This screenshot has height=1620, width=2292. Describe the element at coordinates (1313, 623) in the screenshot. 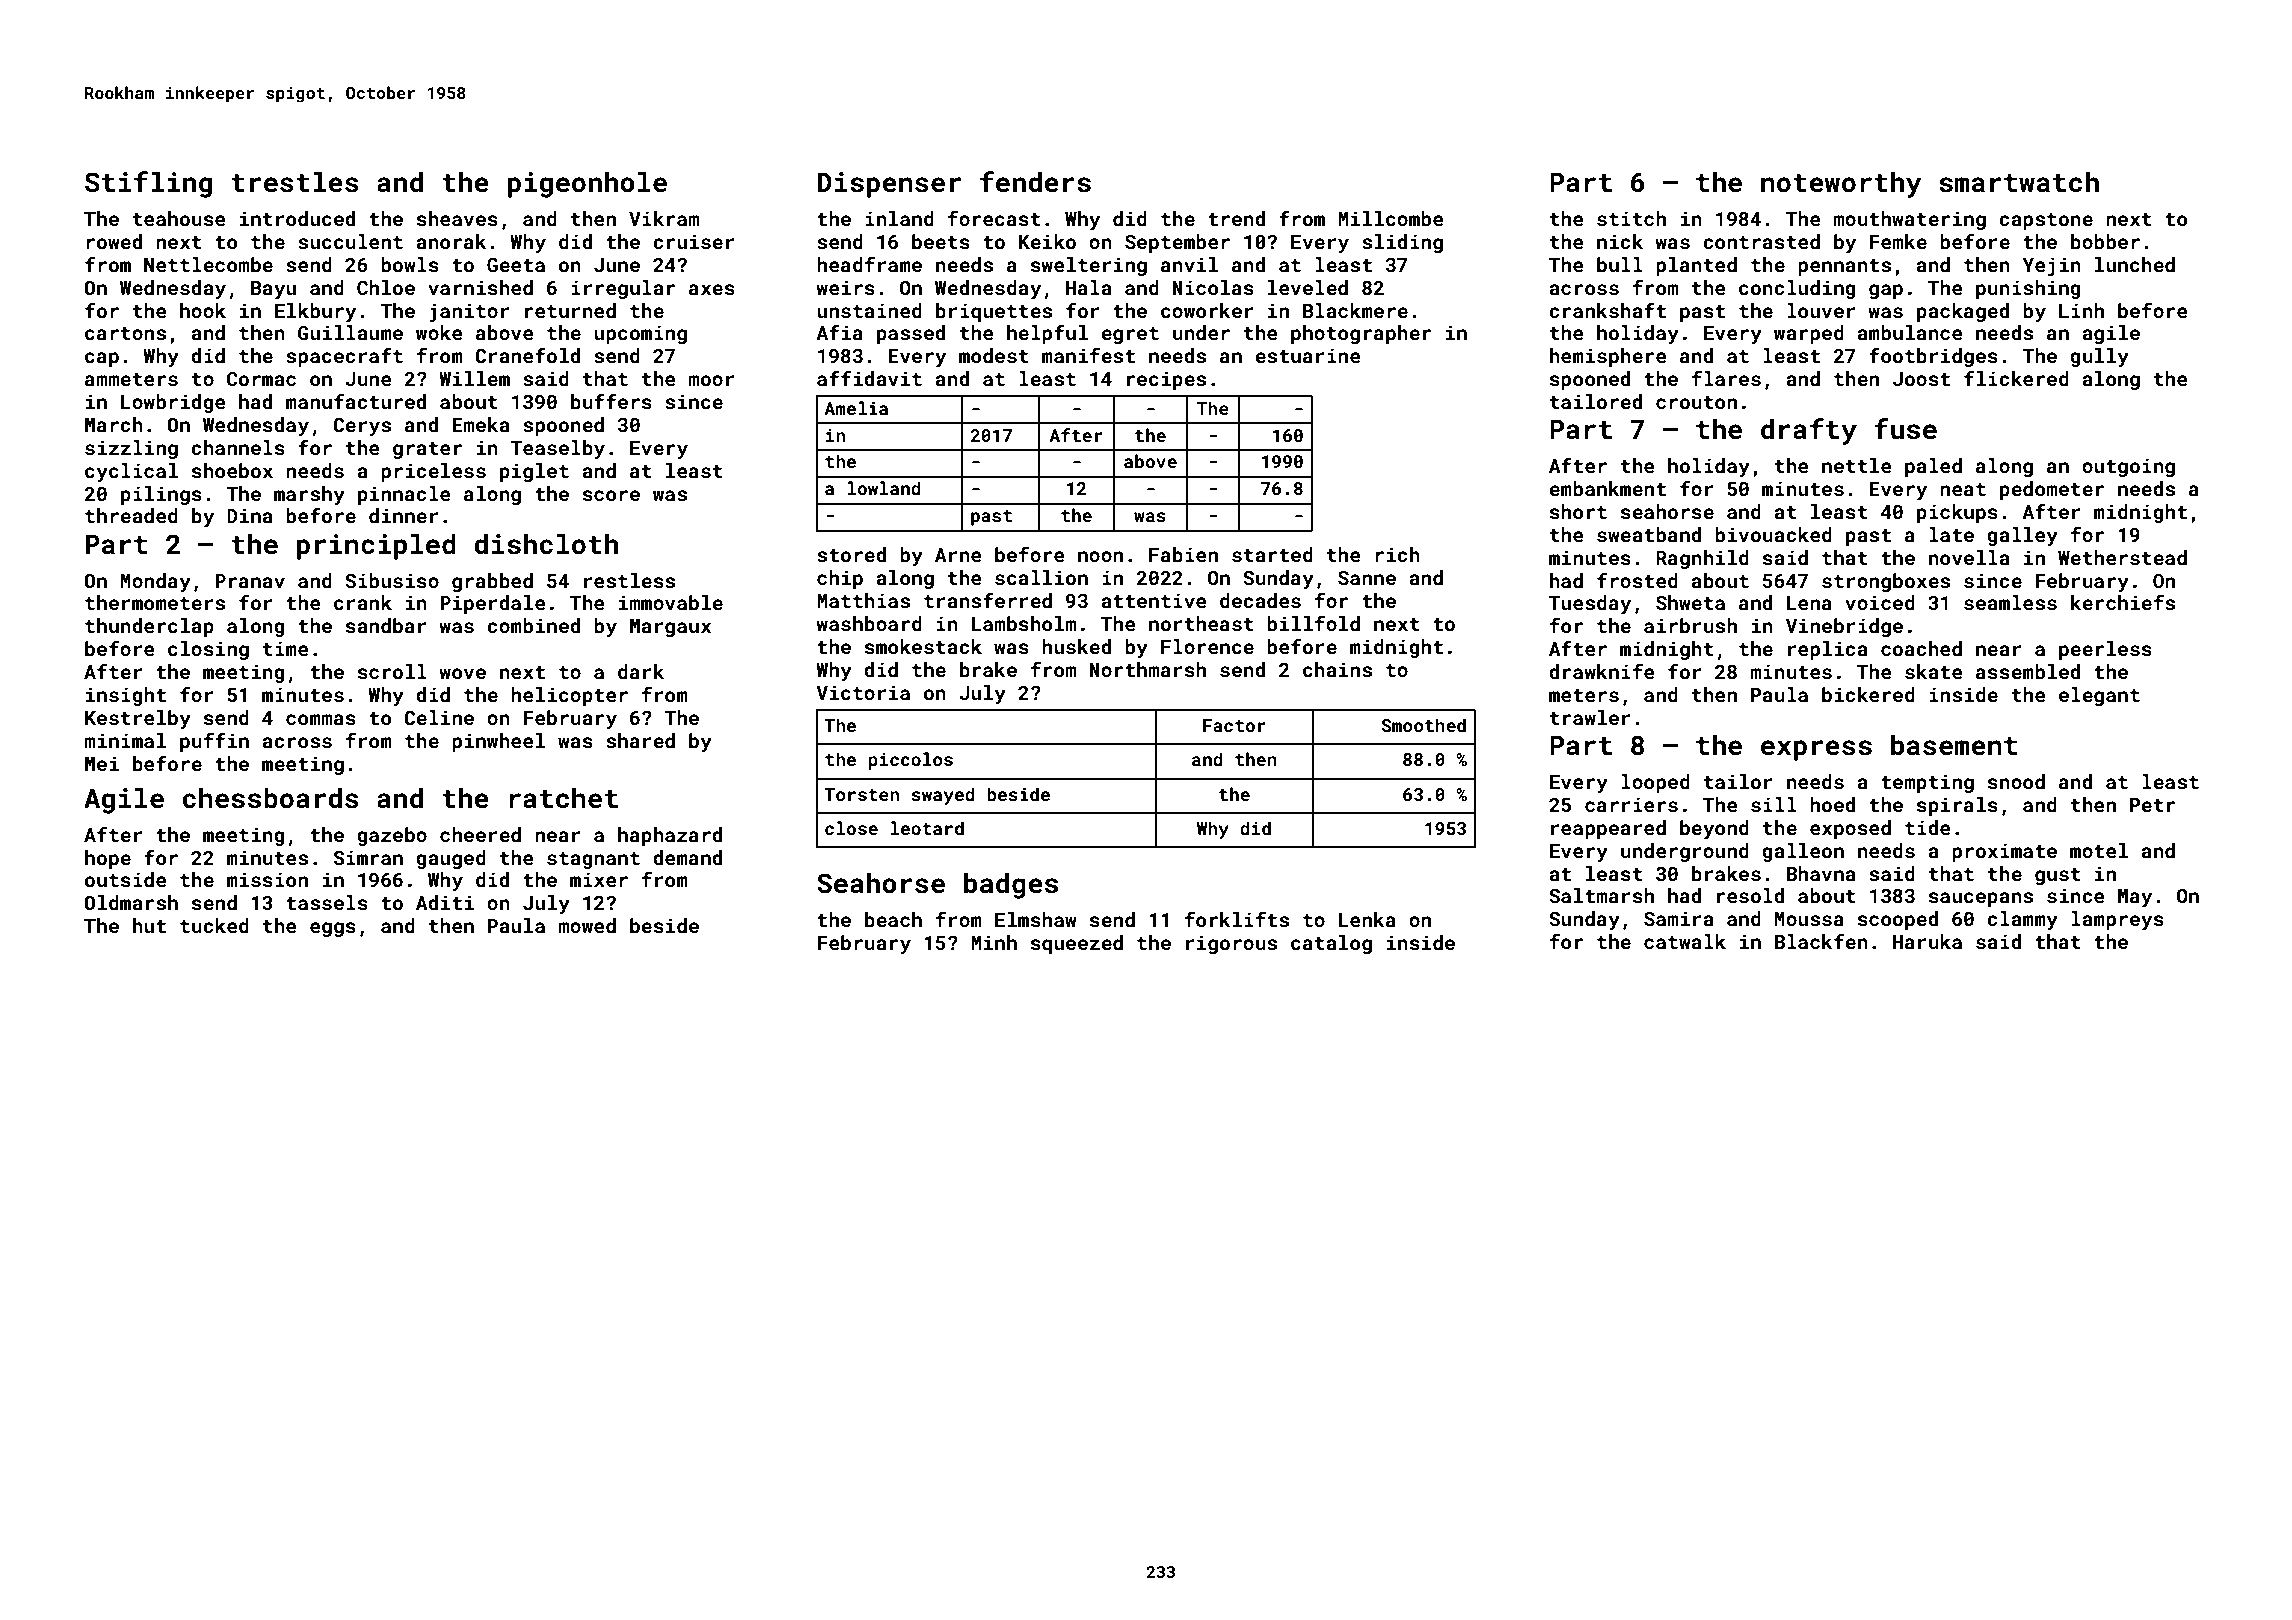

I see `billfold` at that location.
